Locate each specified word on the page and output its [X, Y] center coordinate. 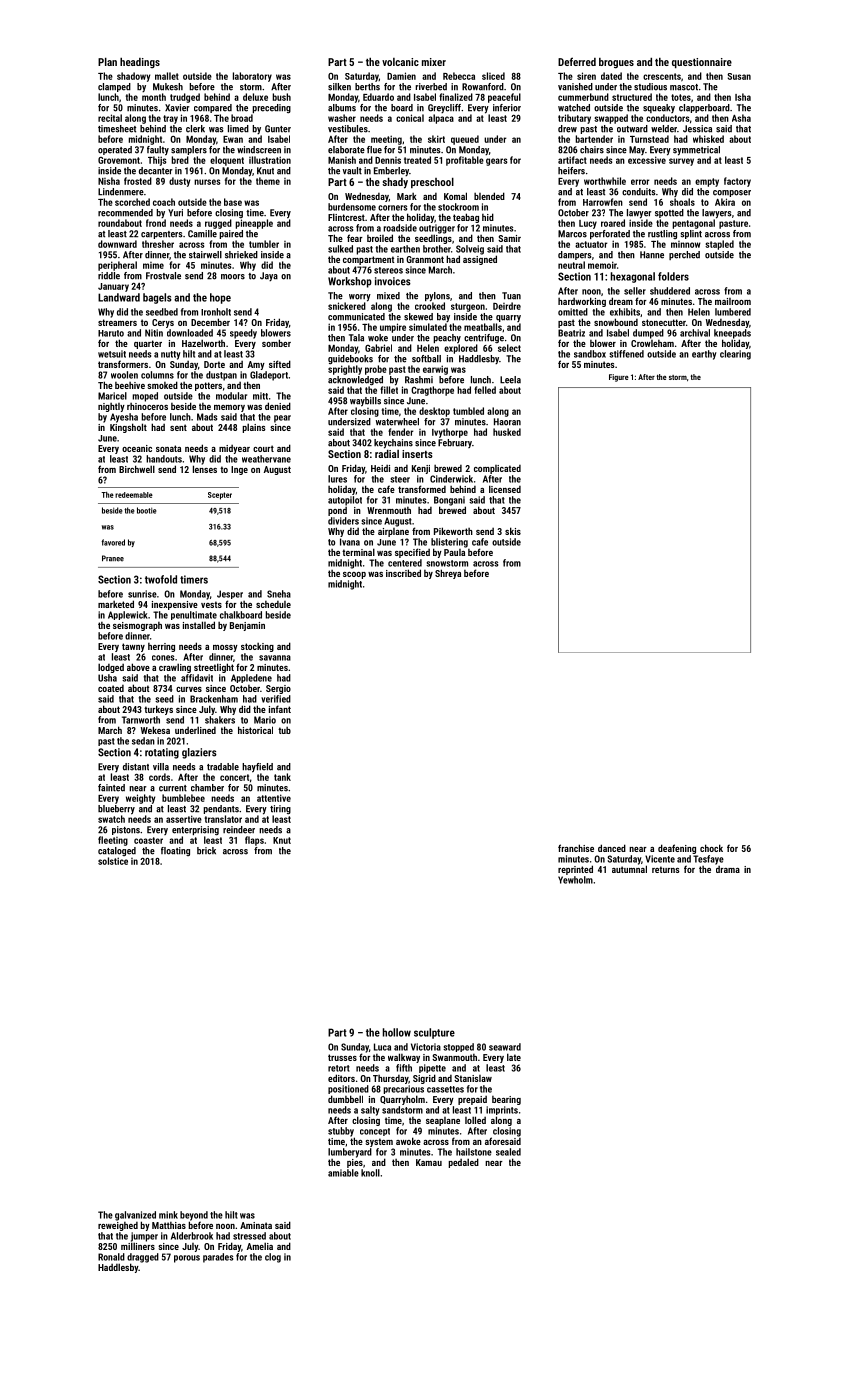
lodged [111, 668]
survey [681, 162]
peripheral [117, 266]
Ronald [111, 1257]
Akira [725, 202]
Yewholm [575, 880]
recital [110, 118]
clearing [735, 355]
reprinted [575, 870]
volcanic [400, 62]
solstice [113, 861]
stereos [388, 270]
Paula [454, 552]
